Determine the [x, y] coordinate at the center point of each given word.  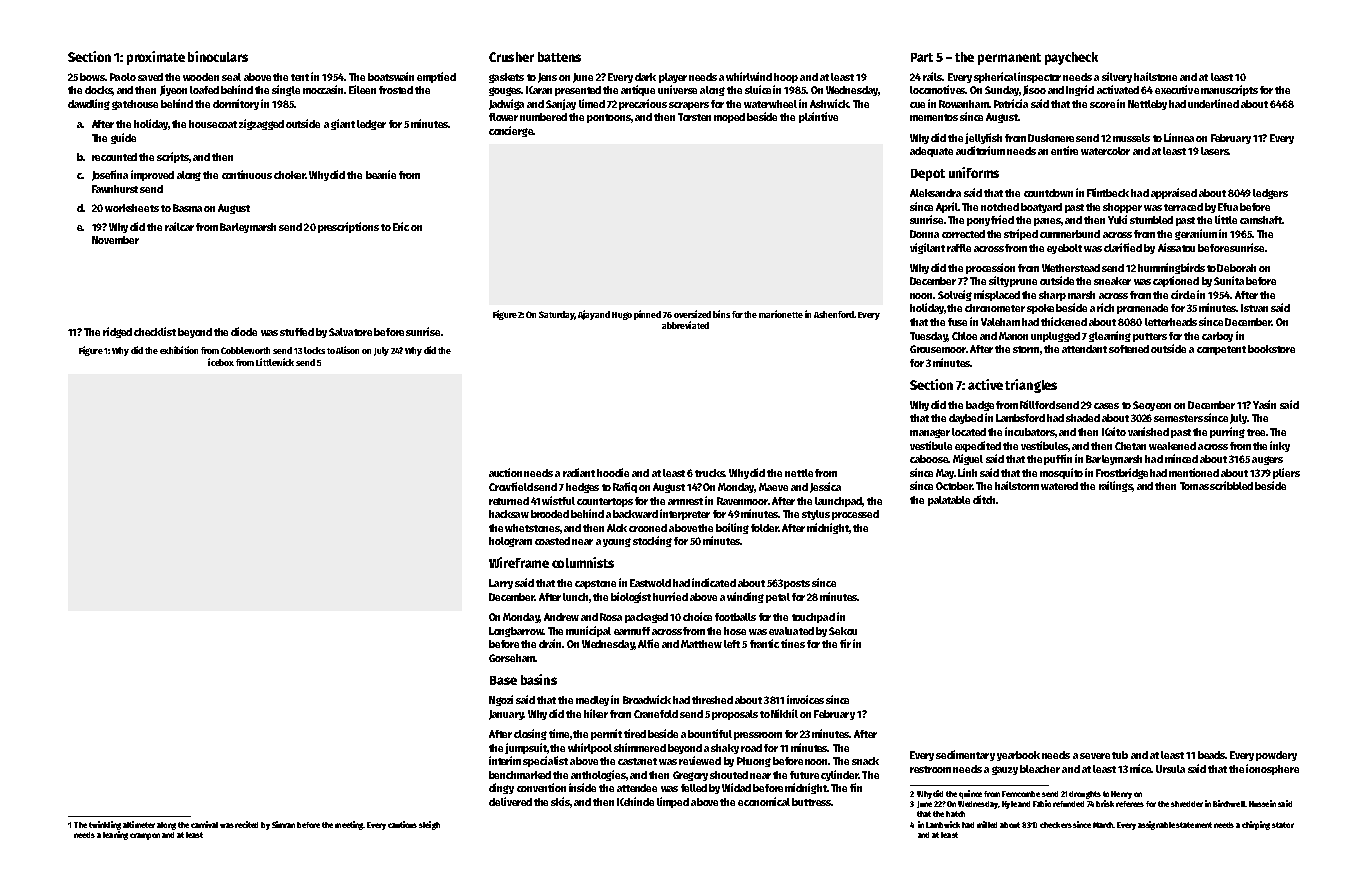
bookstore [1271, 349]
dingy [501, 788]
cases [1106, 406]
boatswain [391, 76]
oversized [692, 314]
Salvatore [350, 332]
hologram [510, 542]
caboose [929, 459]
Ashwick [829, 103]
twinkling [105, 825]
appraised [1174, 193]
